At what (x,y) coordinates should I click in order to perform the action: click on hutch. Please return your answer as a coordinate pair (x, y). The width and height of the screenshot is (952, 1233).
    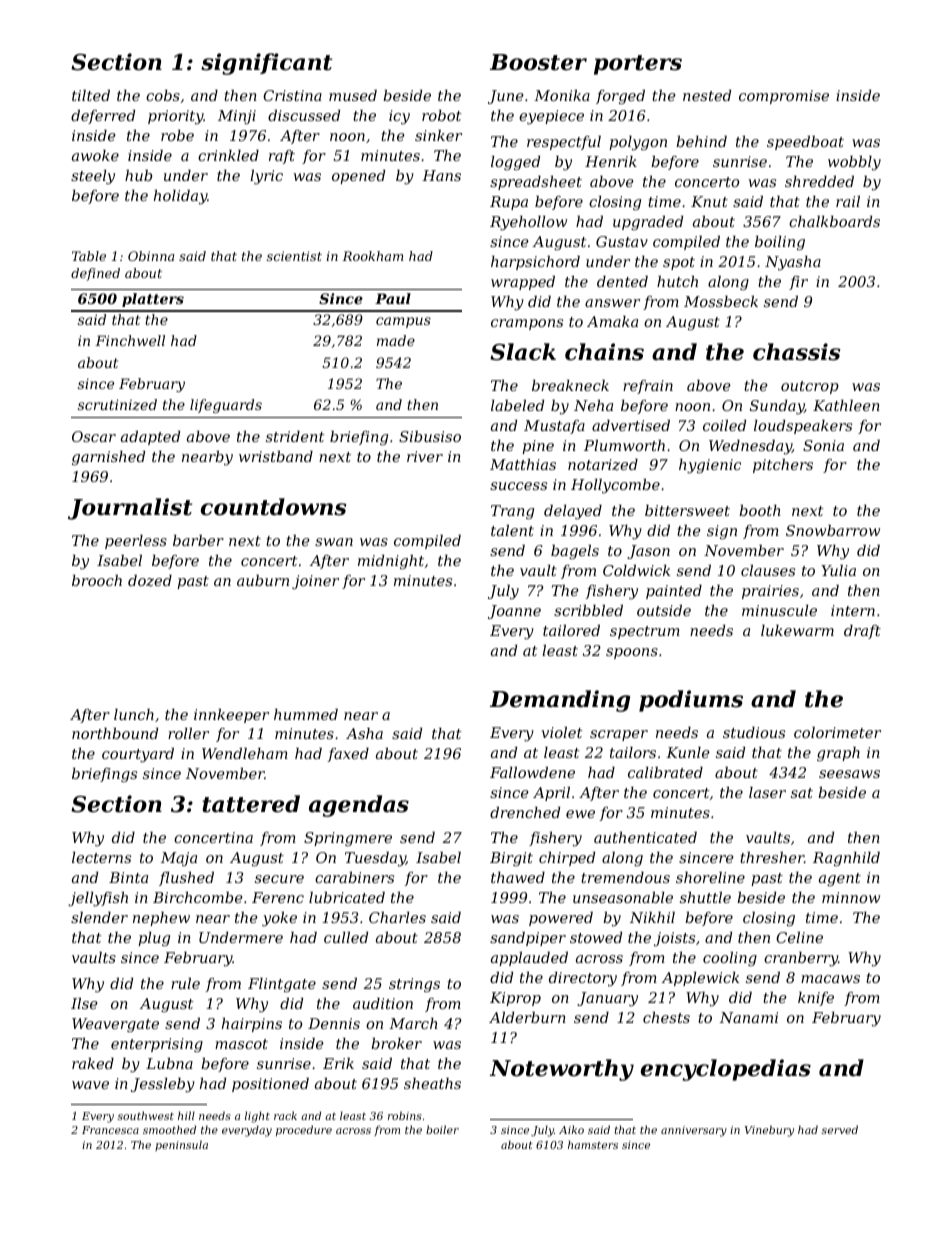
    Looking at the image, I should click on (677, 281).
